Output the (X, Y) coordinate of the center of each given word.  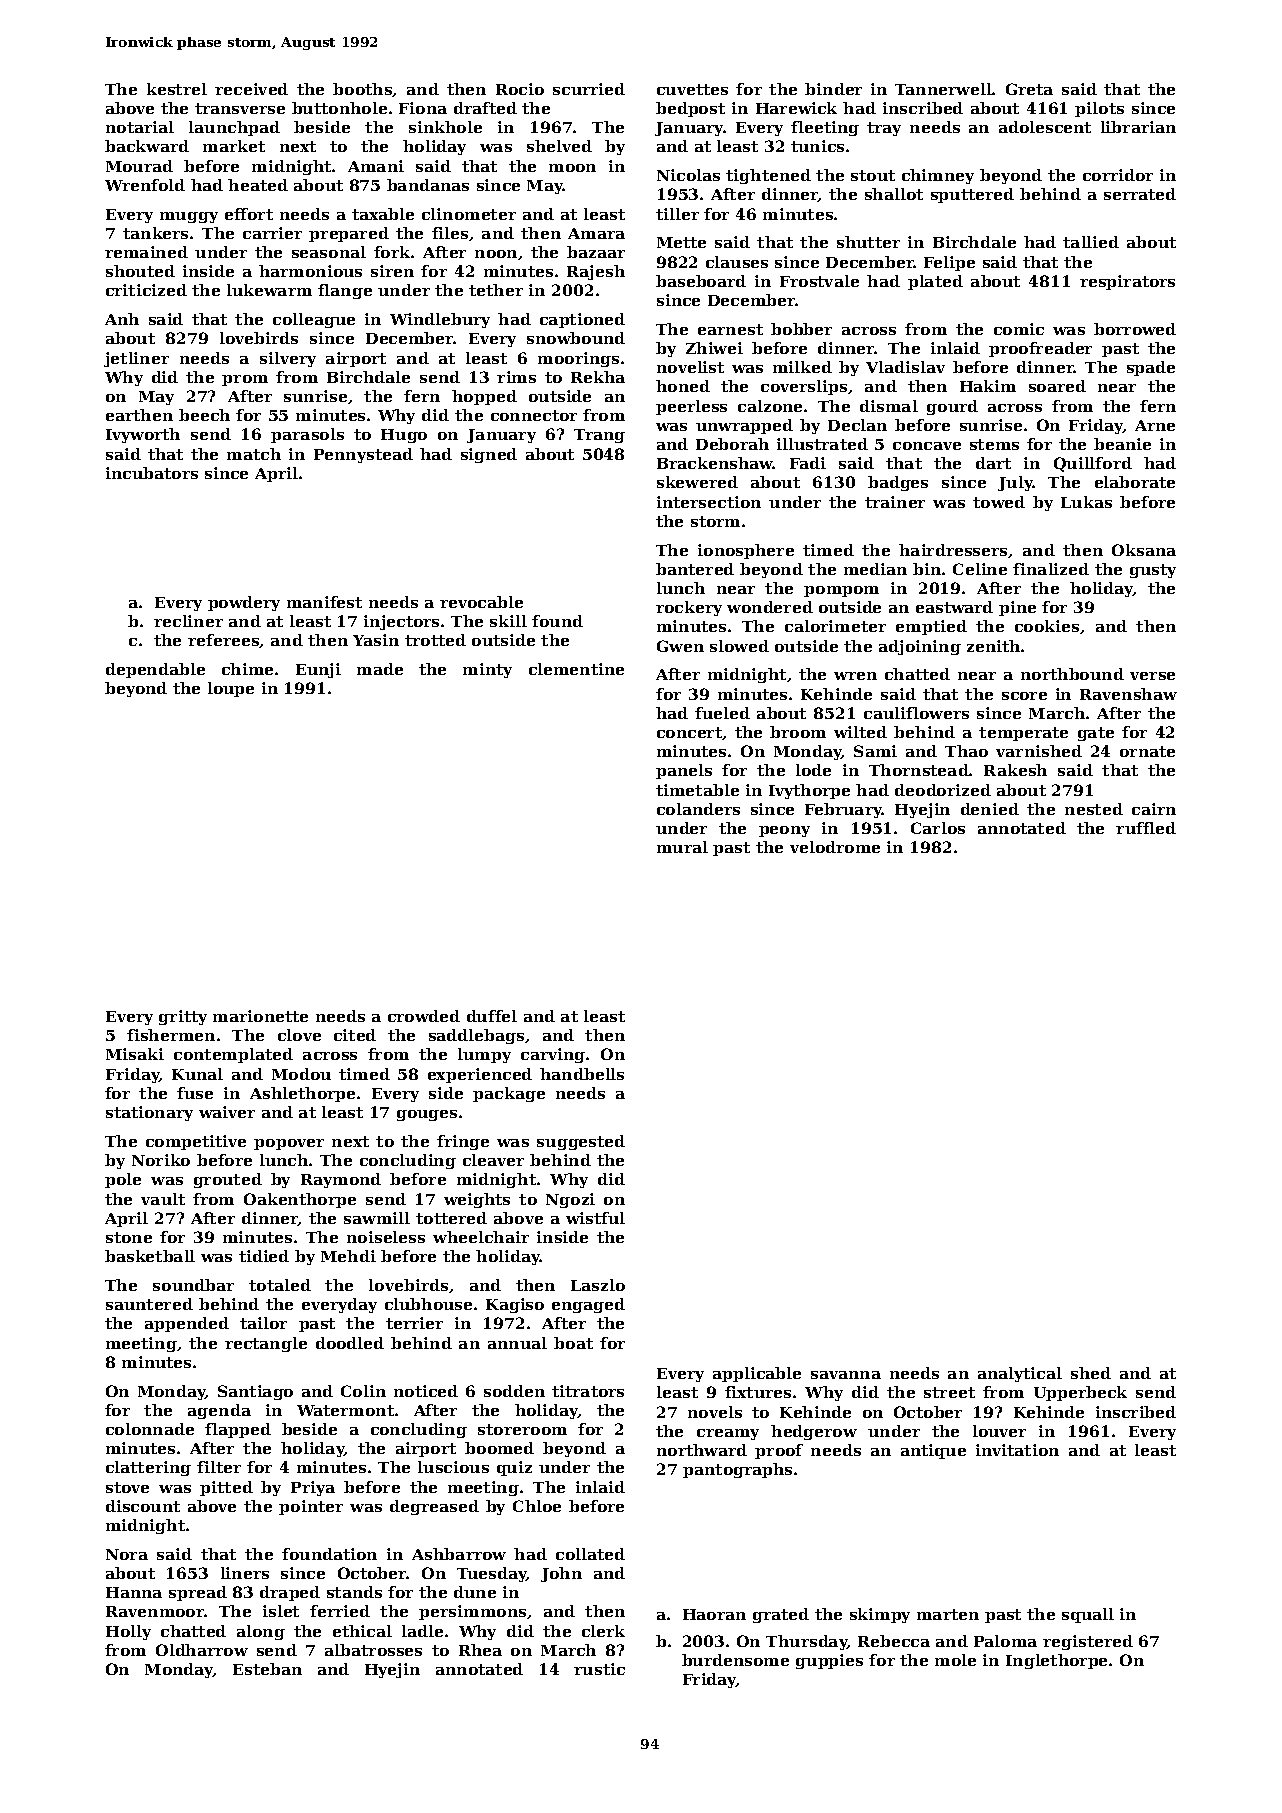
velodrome (835, 847)
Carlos (938, 828)
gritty (183, 1017)
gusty (1153, 571)
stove (127, 1487)
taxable (383, 214)
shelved (559, 146)
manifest (324, 602)
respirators (1127, 282)
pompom (841, 591)
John (561, 1574)
